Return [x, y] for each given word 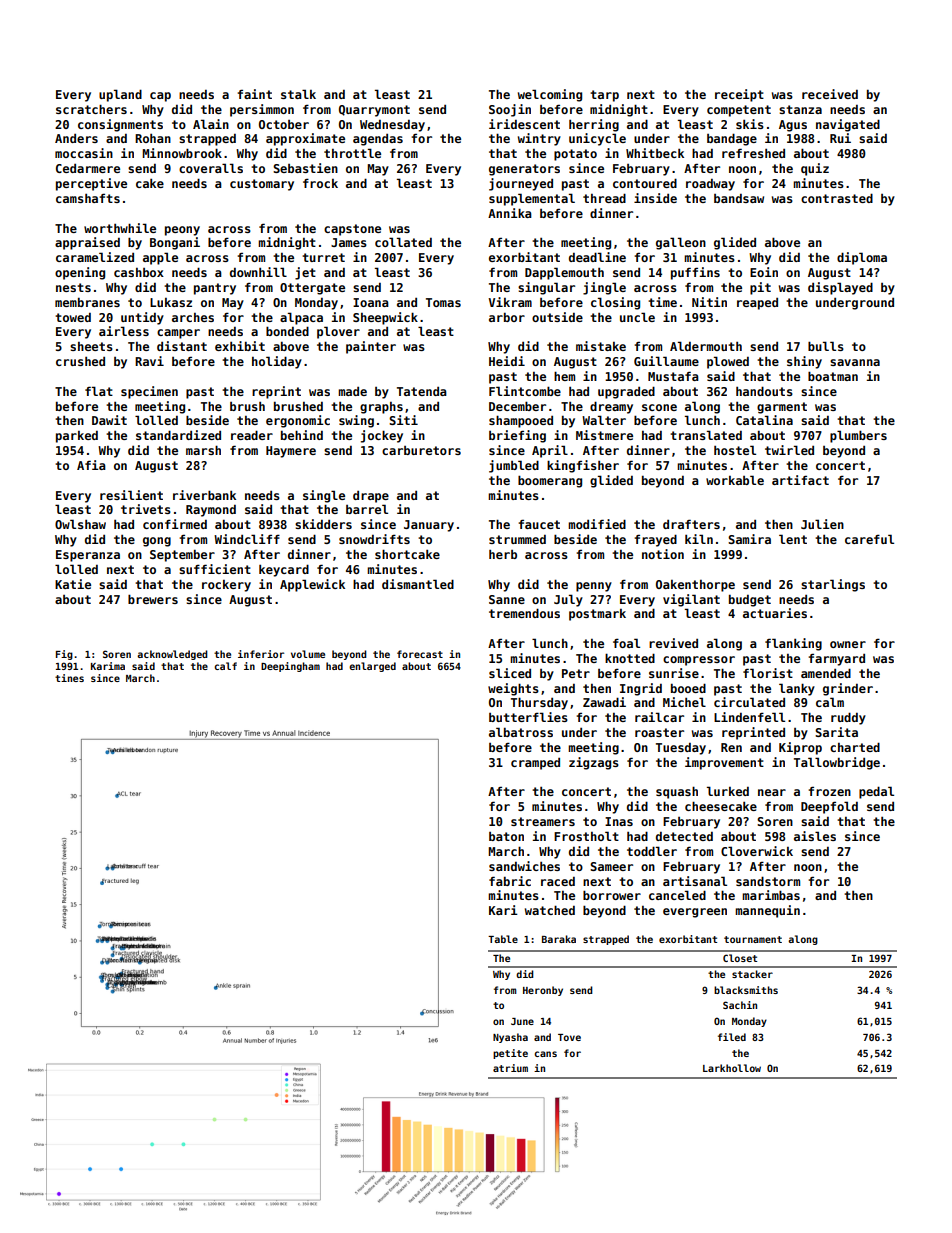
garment [782, 408]
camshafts [88, 198]
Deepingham [290, 667]
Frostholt [586, 836]
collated [403, 242]
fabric [510, 881]
